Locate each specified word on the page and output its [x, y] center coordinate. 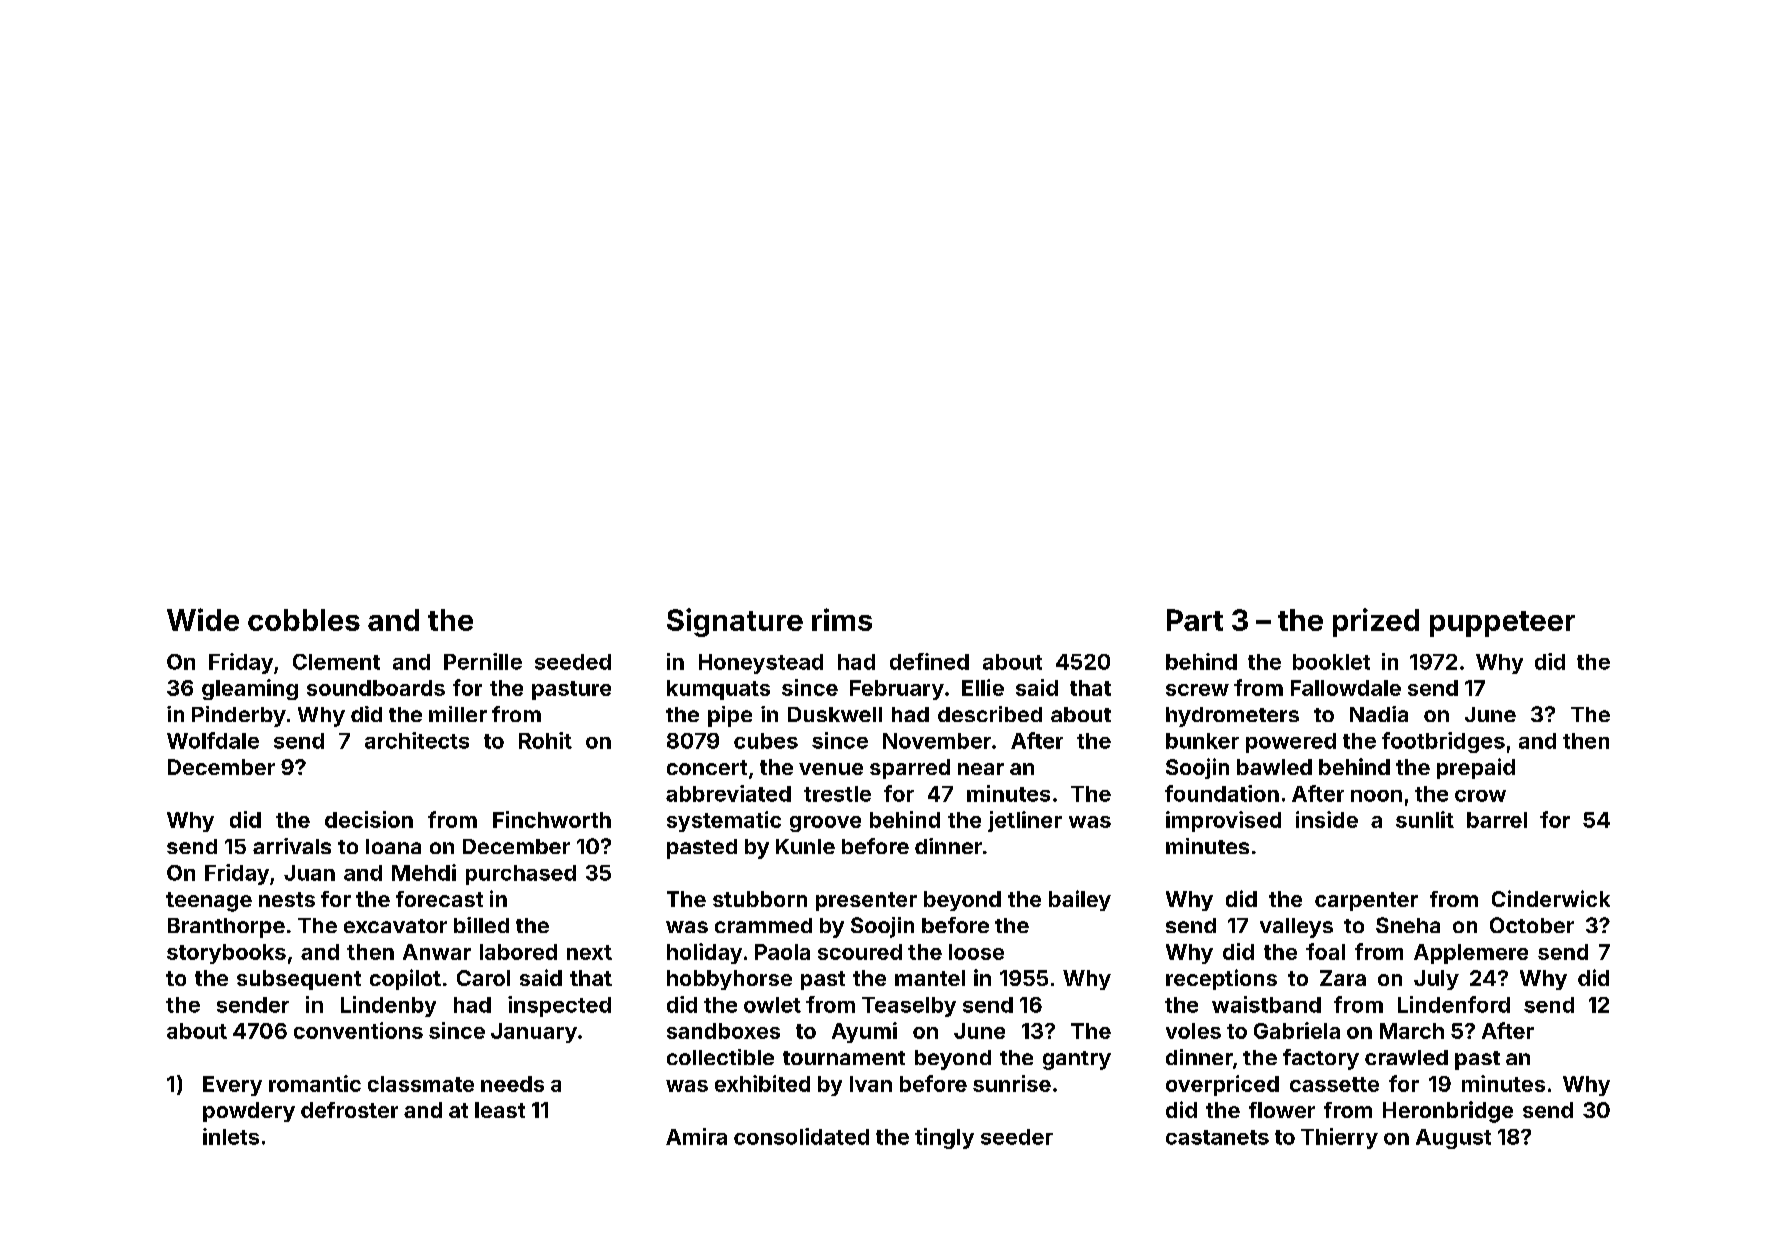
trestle [837, 794]
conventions [358, 1030]
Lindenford [1454, 1004]
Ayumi [864, 1032]
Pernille [483, 661]
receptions [1221, 979]
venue [831, 769]
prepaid [1476, 768]
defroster [349, 1110]
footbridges [1443, 742]
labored [518, 952]
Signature [735, 622]
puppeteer [1502, 624]
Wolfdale [213, 740]
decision [369, 819]
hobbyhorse [729, 980]
